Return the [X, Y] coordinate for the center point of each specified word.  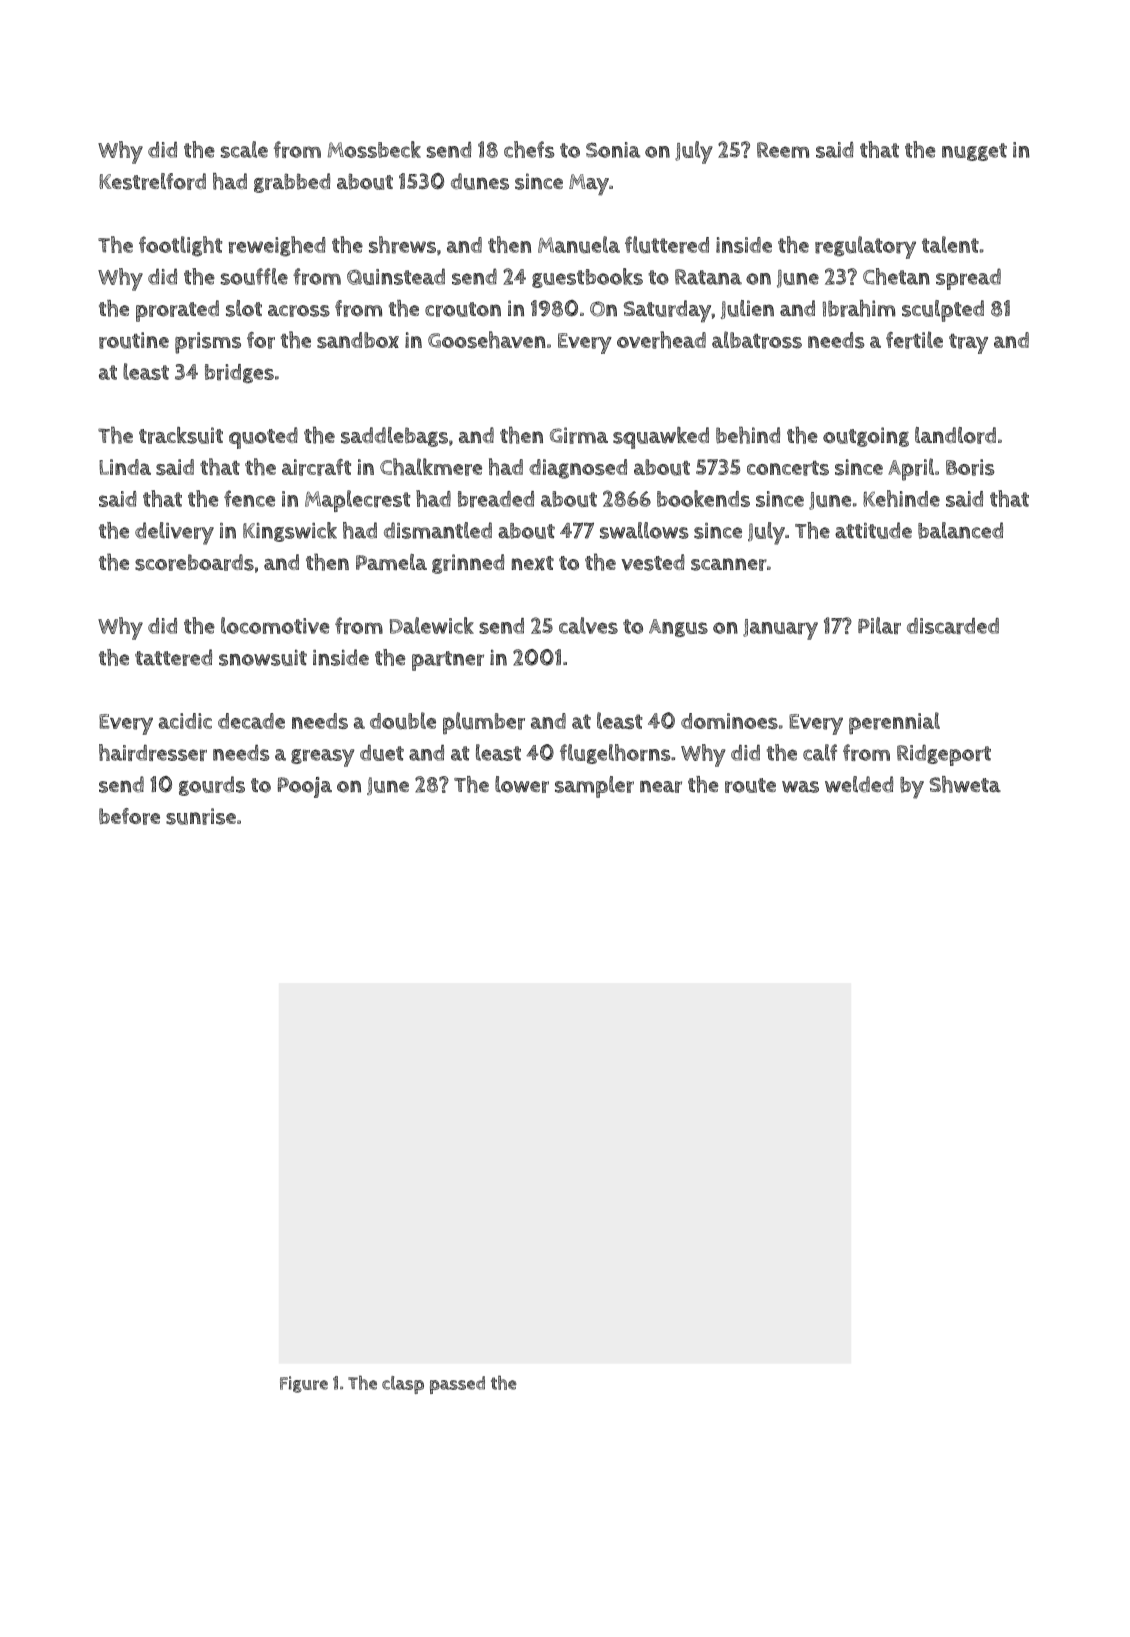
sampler [594, 787]
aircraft [316, 467]
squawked [661, 438]
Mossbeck [374, 149]
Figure [304, 1384]
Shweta [965, 784]
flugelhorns [615, 754]
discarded [953, 626]
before [129, 816]
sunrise [201, 816]
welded [859, 784]
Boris [970, 467]
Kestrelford [152, 181]
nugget [974, 152]
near [661, 787]
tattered [173, 657]
